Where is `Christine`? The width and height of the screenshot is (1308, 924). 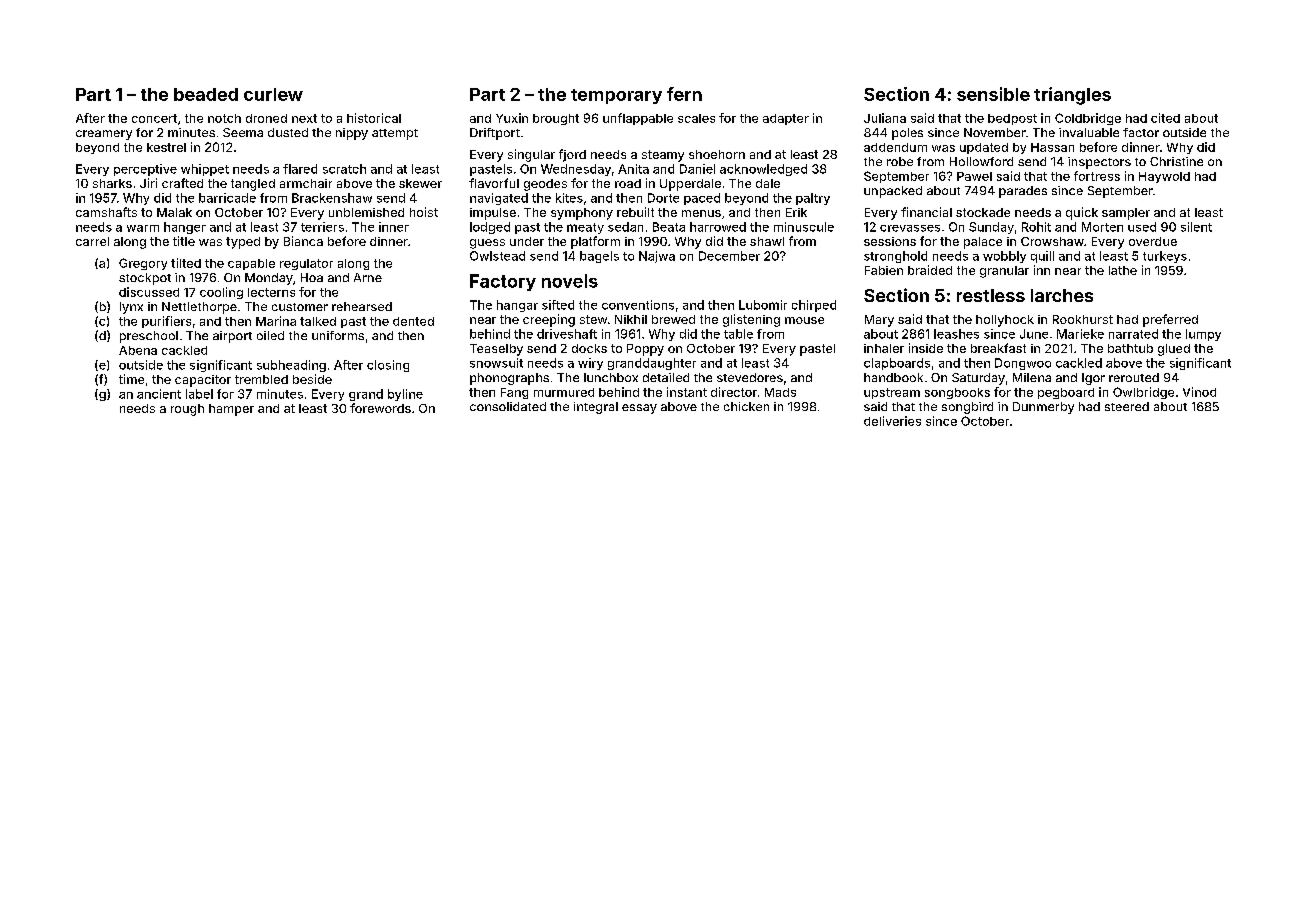 Christine is located at coordinates (1176, 161).
